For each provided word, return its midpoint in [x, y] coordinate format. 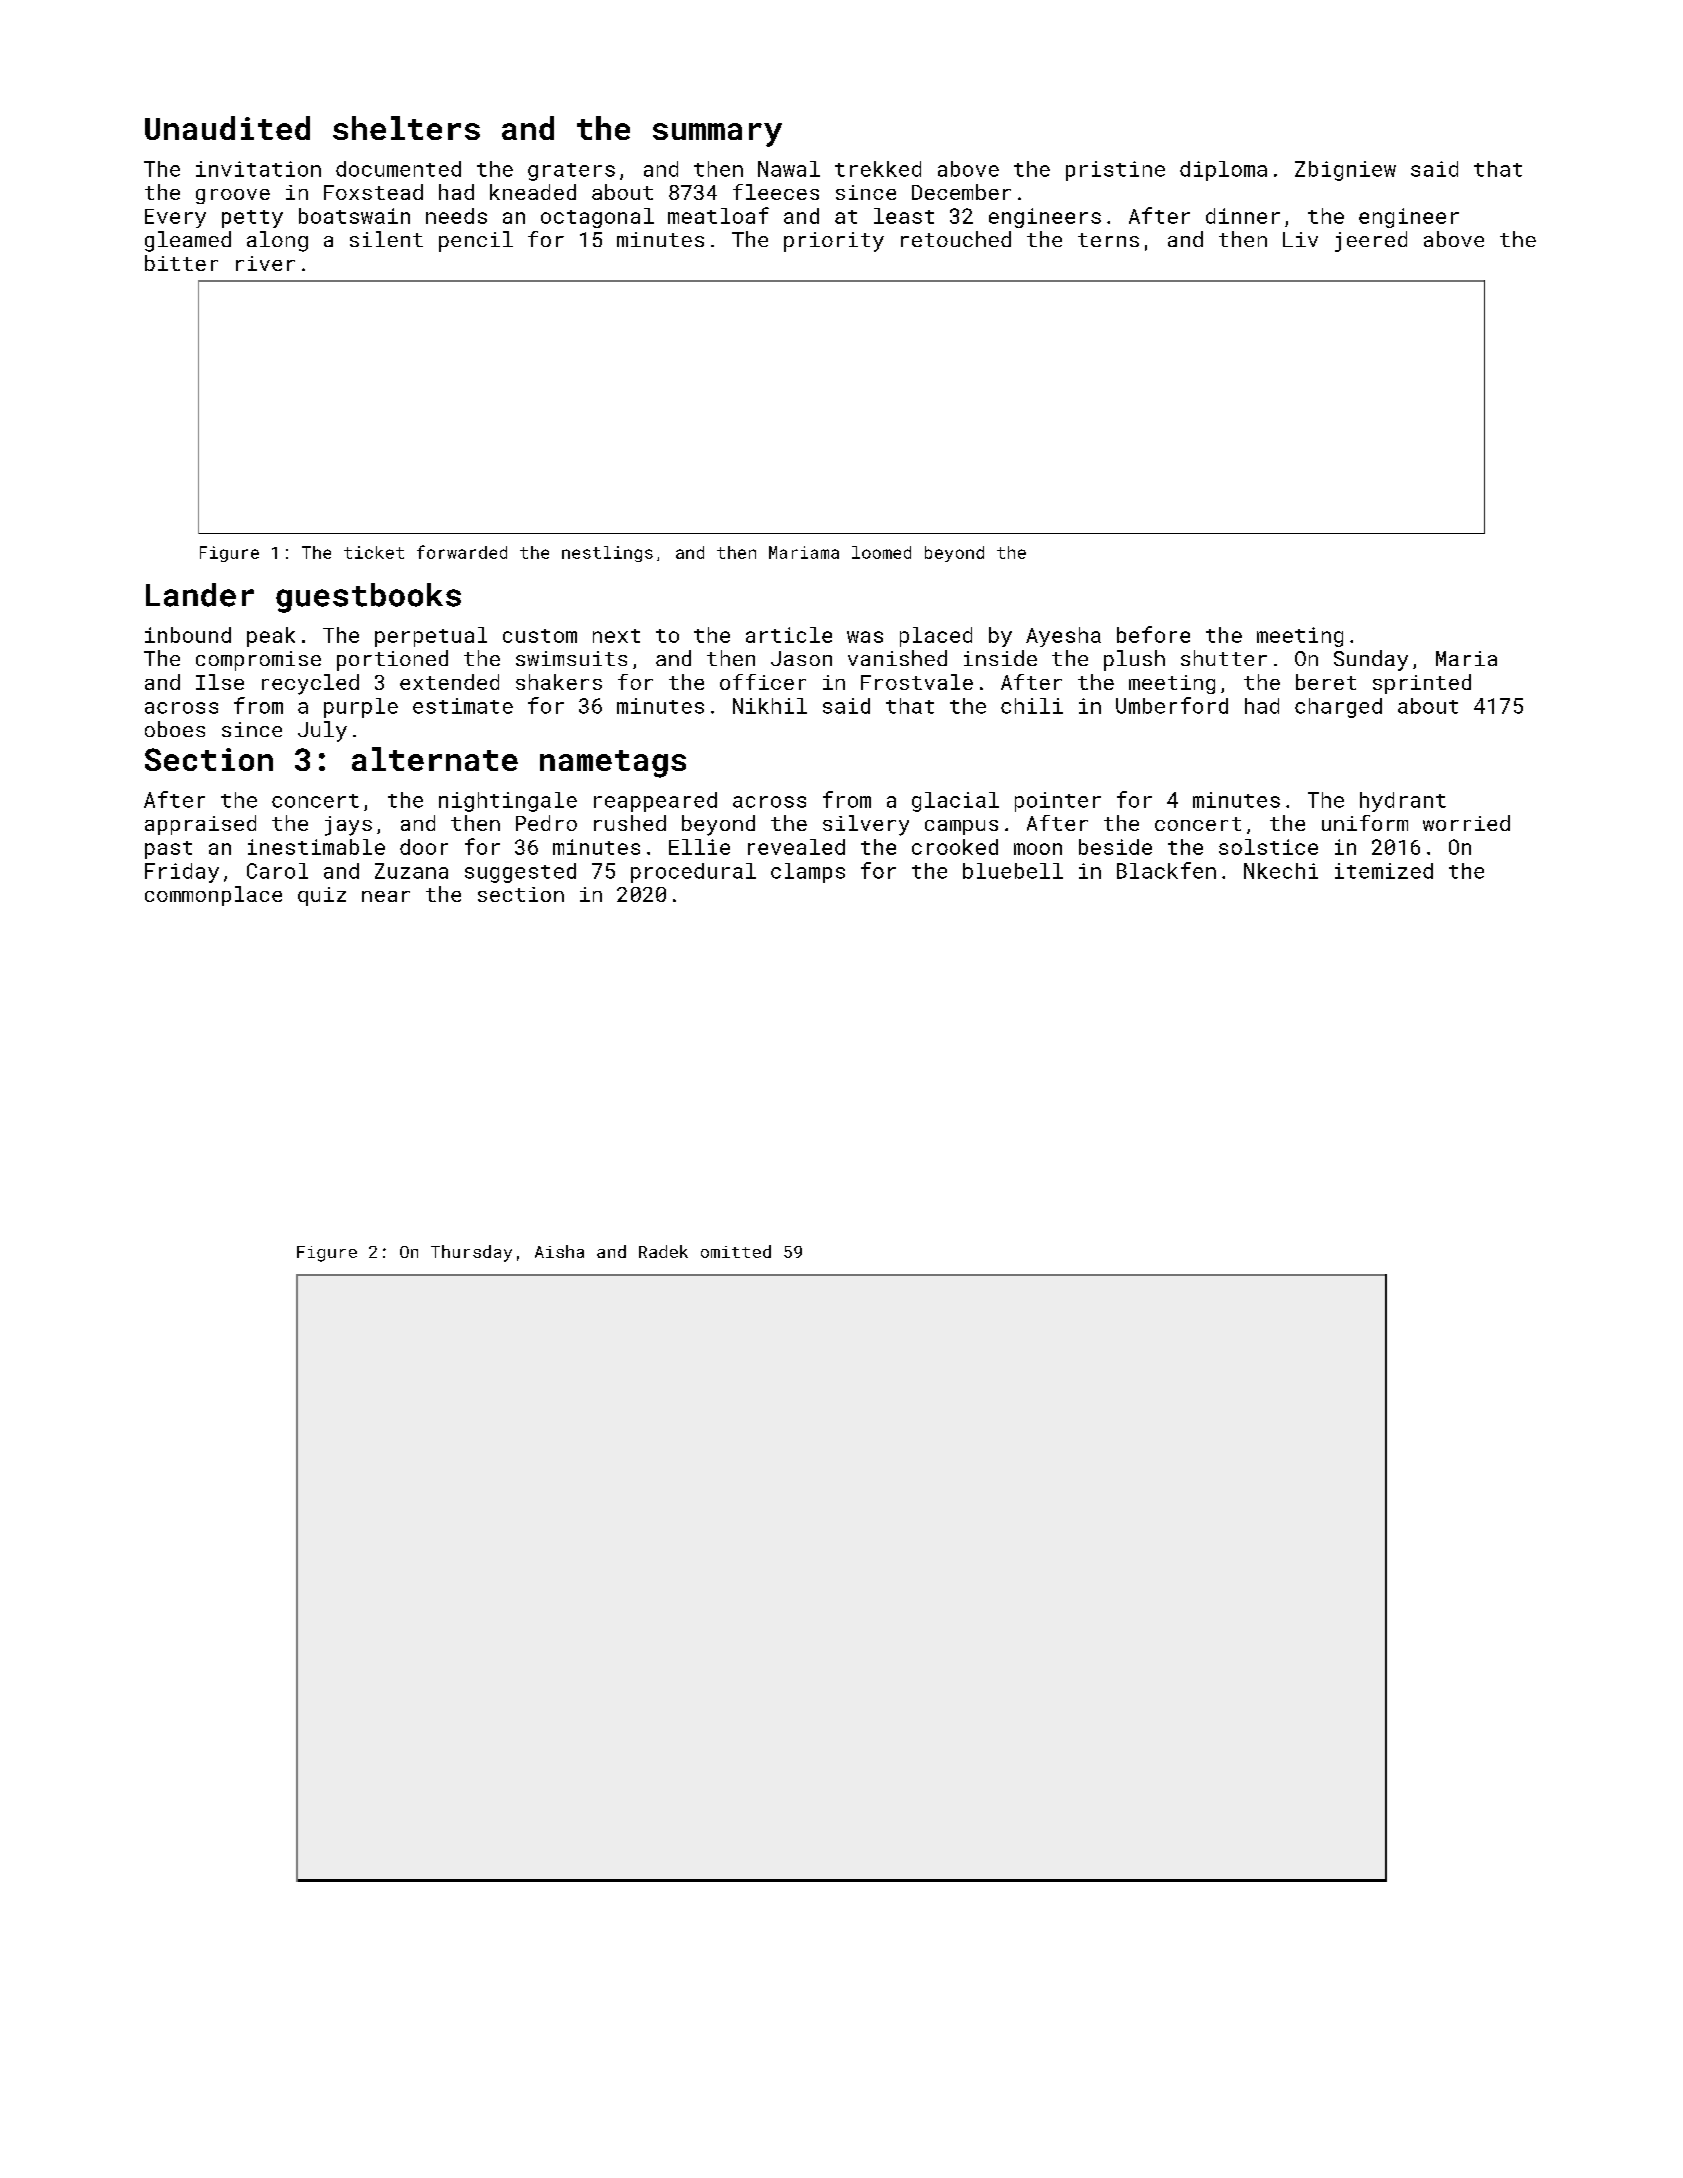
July [322, 731]
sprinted [1422, 684]
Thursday [471, 1253]
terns [1108, 240]
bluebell [1013, 871]
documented [398, 169]
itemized [1384, 871]
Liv [1300, 239]
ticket [374, 552]
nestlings [607, 554]
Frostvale [917, 682]
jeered [1371, 241]
